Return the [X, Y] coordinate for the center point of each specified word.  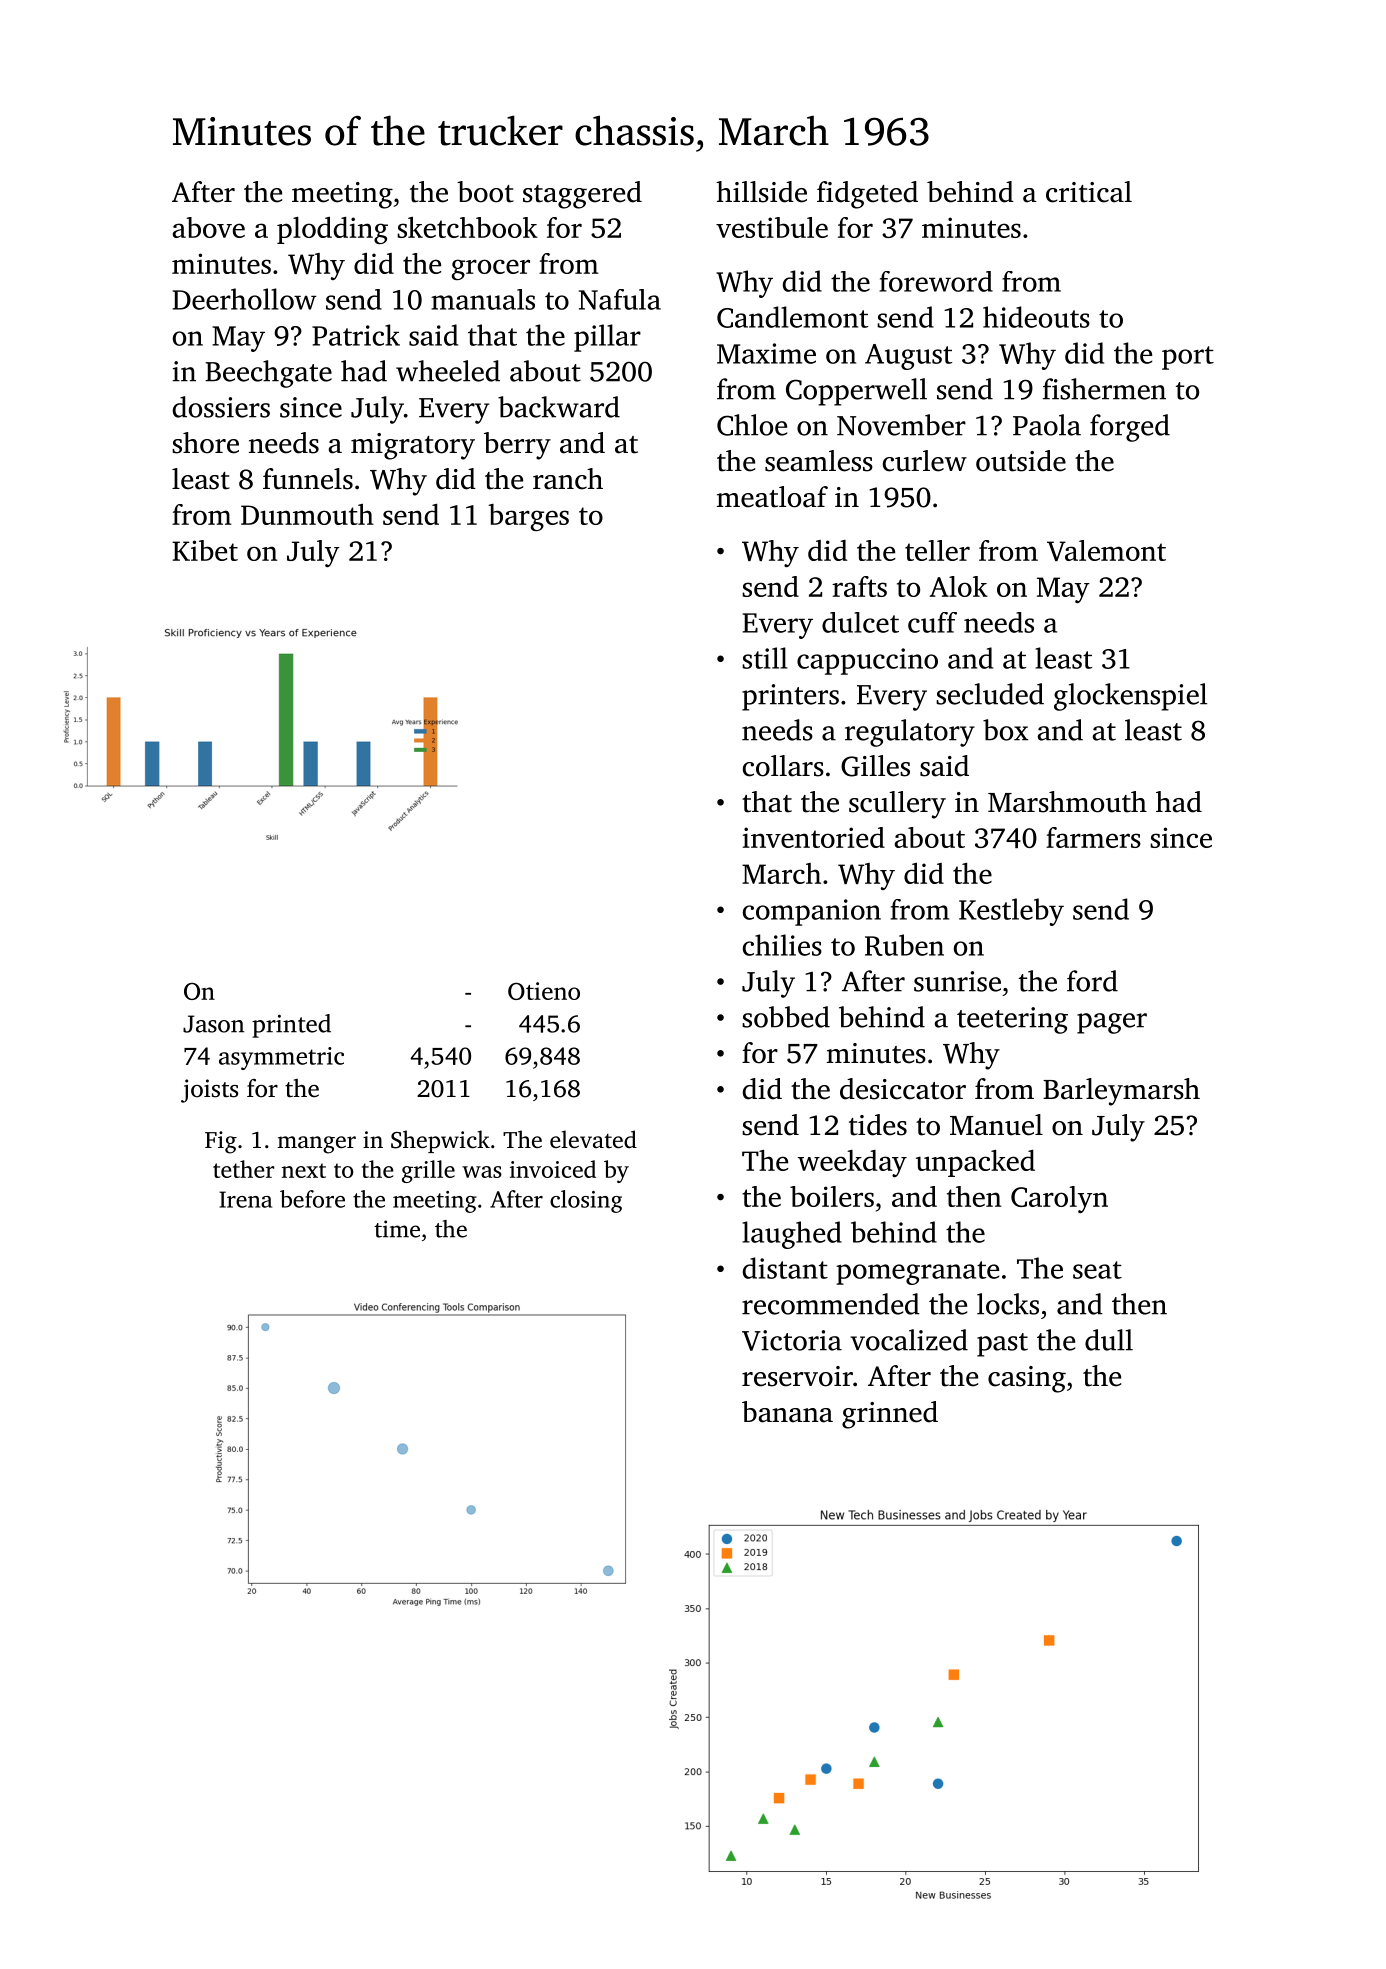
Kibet [205, 550]
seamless [819, 461]
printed [291, 1026]
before [312, 1199]
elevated [593, 1139]
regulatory [910, 733]
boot [485, 192]
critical [1089, 192]
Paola [1047, 425]
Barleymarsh [1121, 1092]
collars [783, 766]
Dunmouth [307, 514]
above [208, 227]
